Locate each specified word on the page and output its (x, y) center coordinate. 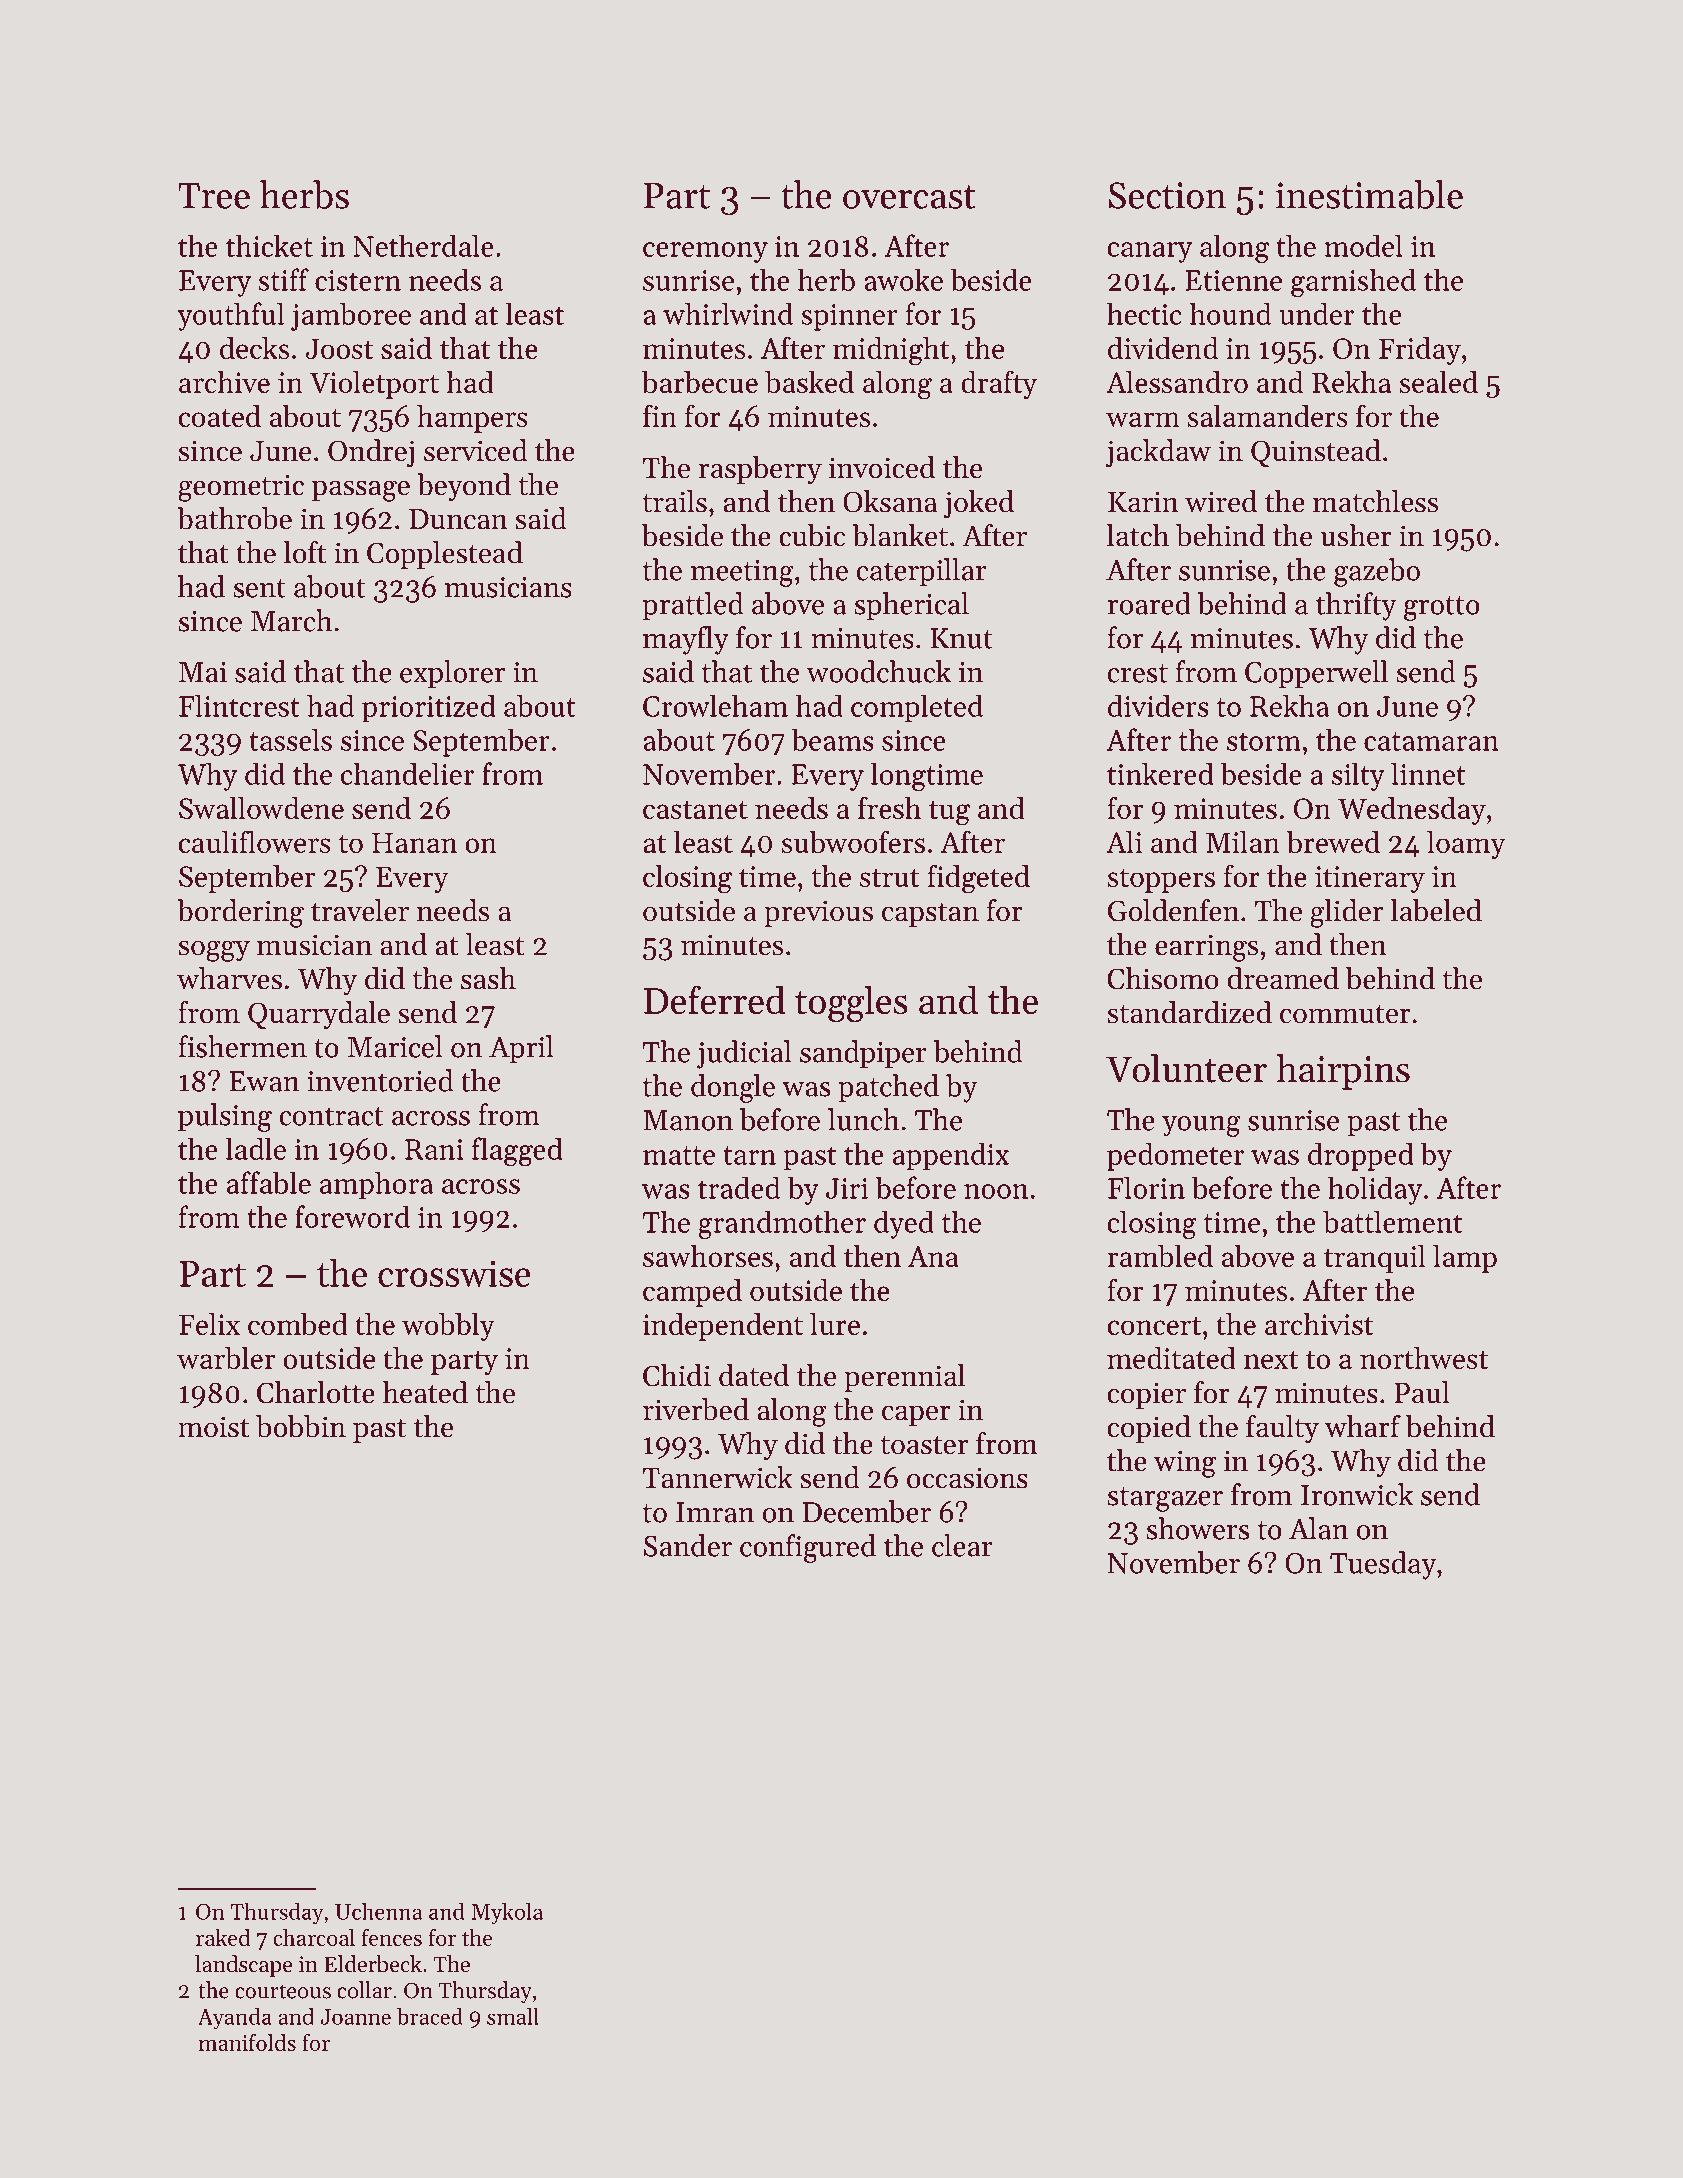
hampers (472, 419)
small (513, 2016)
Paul (1422, 1392)
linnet (1428, 774)
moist (213, 1427)
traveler (360, 910)
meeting (742, 573)
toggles (851, 1004)
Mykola (507, 1914)
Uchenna (378, 1911)
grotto (1442, 608)
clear (962, 1545)
